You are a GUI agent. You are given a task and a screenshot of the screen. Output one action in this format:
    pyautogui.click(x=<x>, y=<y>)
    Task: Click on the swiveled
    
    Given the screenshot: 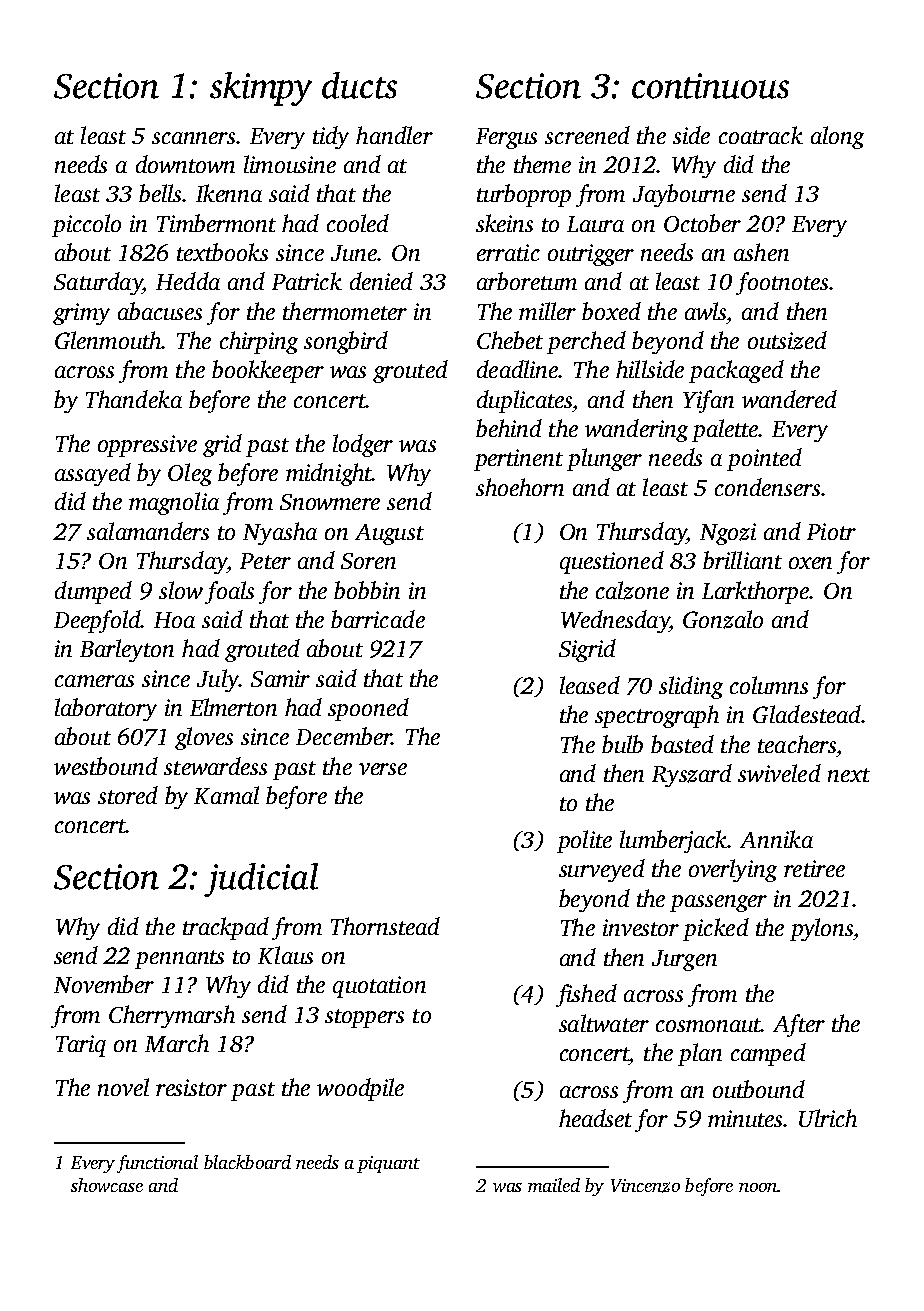 What is the action you would take?
    pyautogui.click(x=779, y=773)
